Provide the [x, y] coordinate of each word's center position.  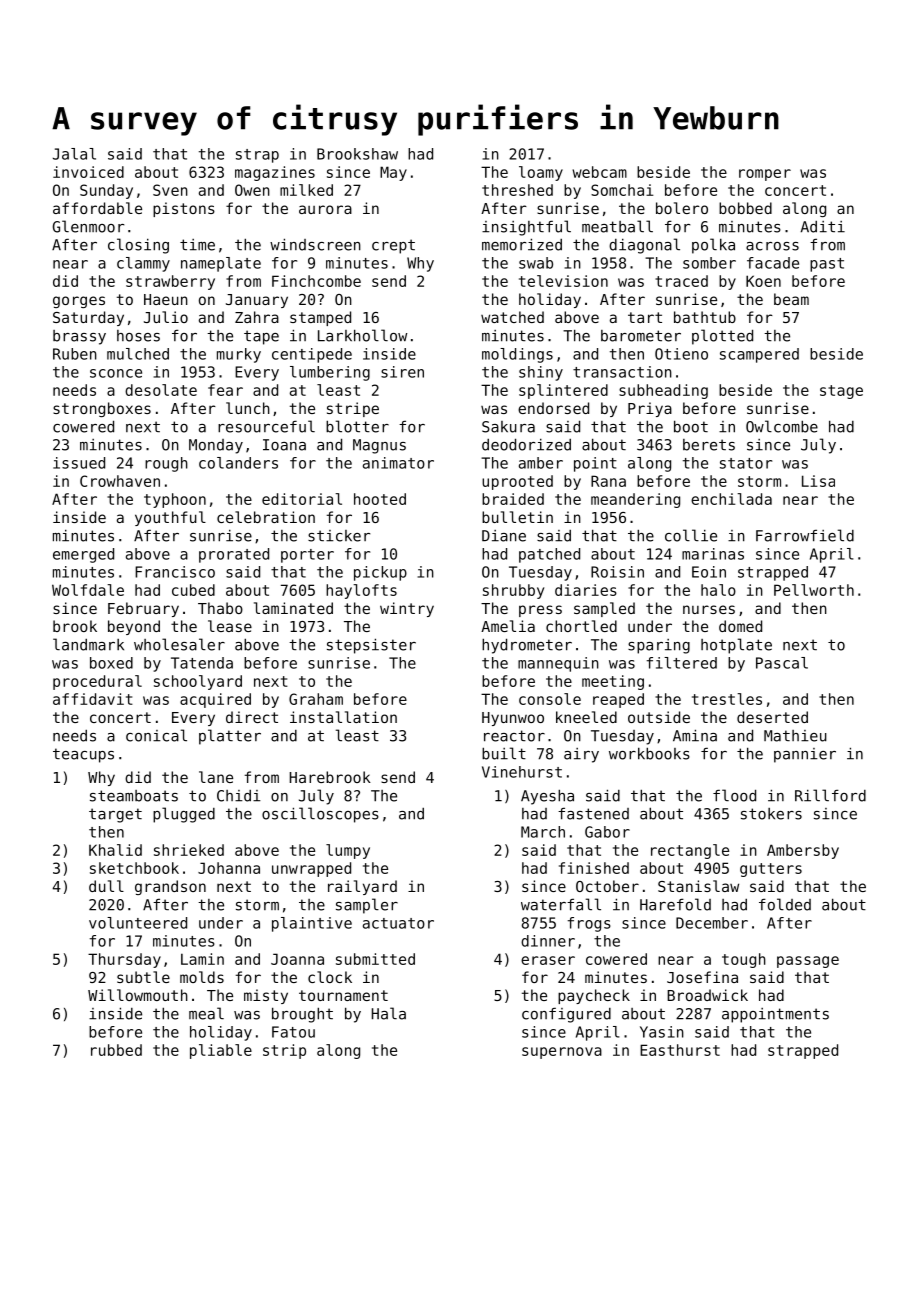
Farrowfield [805, 535]
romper [765, 175]
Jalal [74, 154]
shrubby [513, 591]
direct [252, 717]
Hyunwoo [513, 719]
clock [330, 977]
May [393, 173]
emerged [83, 555]
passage [808, 962]
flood [734, 795]
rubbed [116, 1050]
